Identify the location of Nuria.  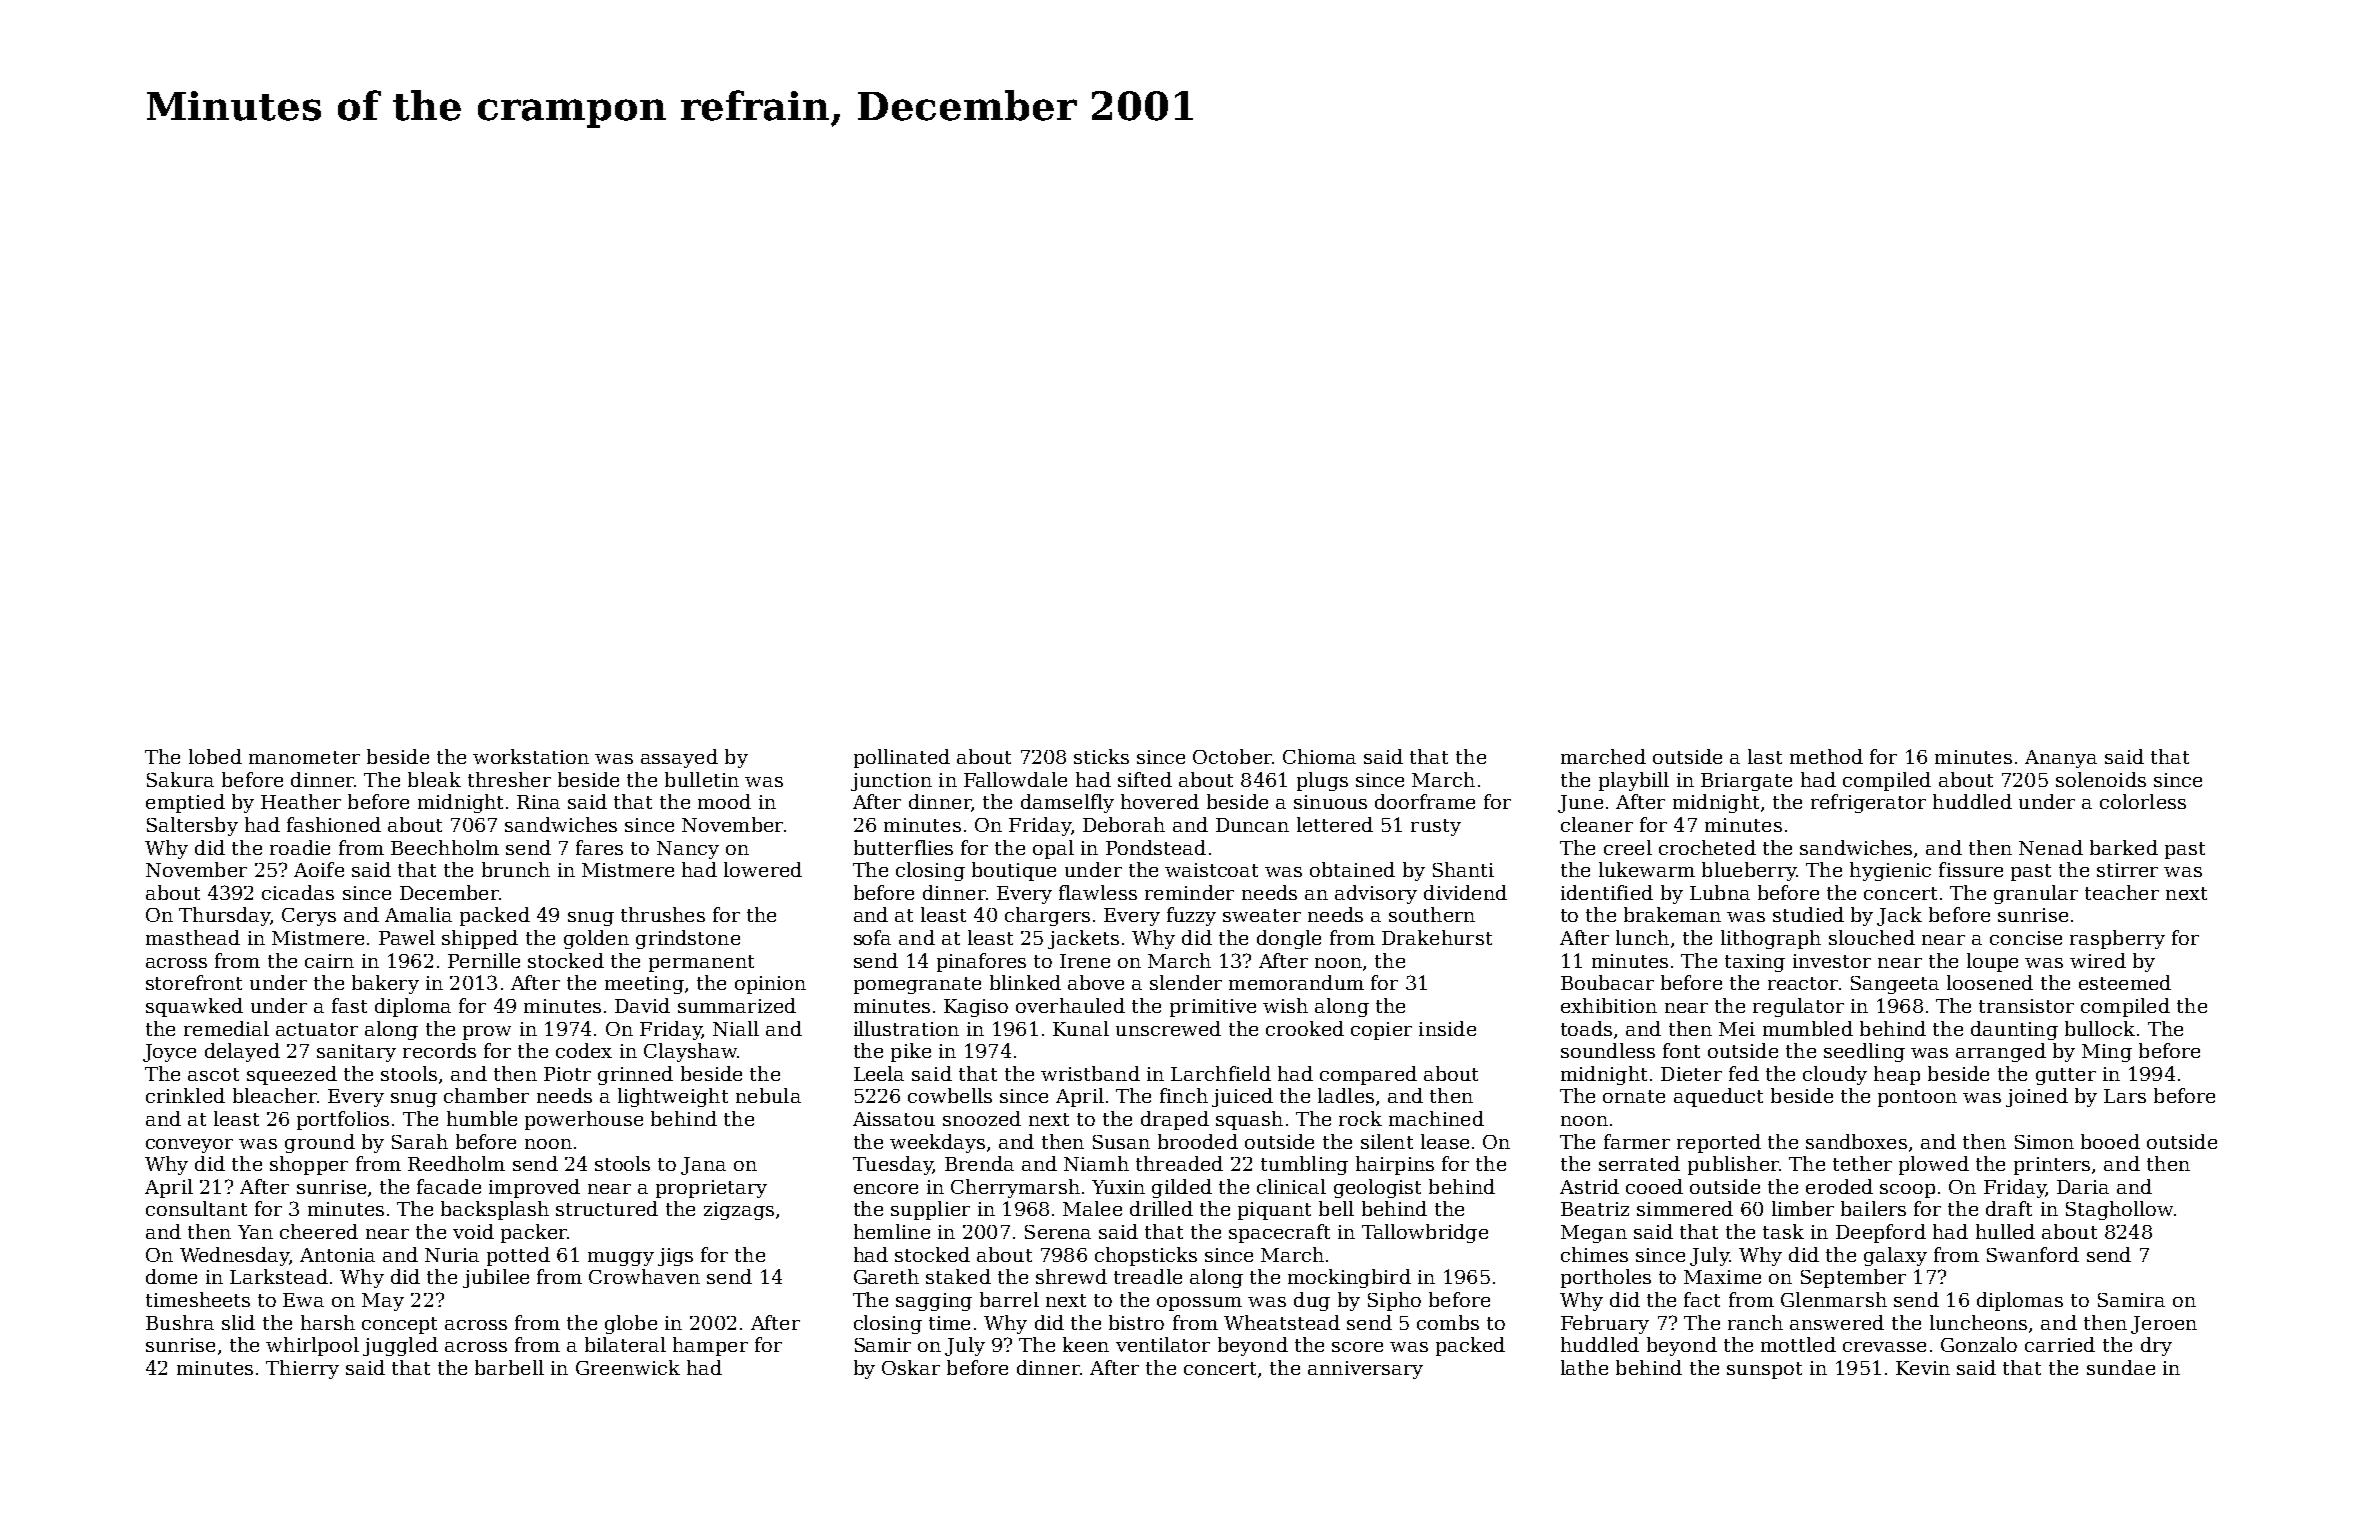
(452, 1255).
